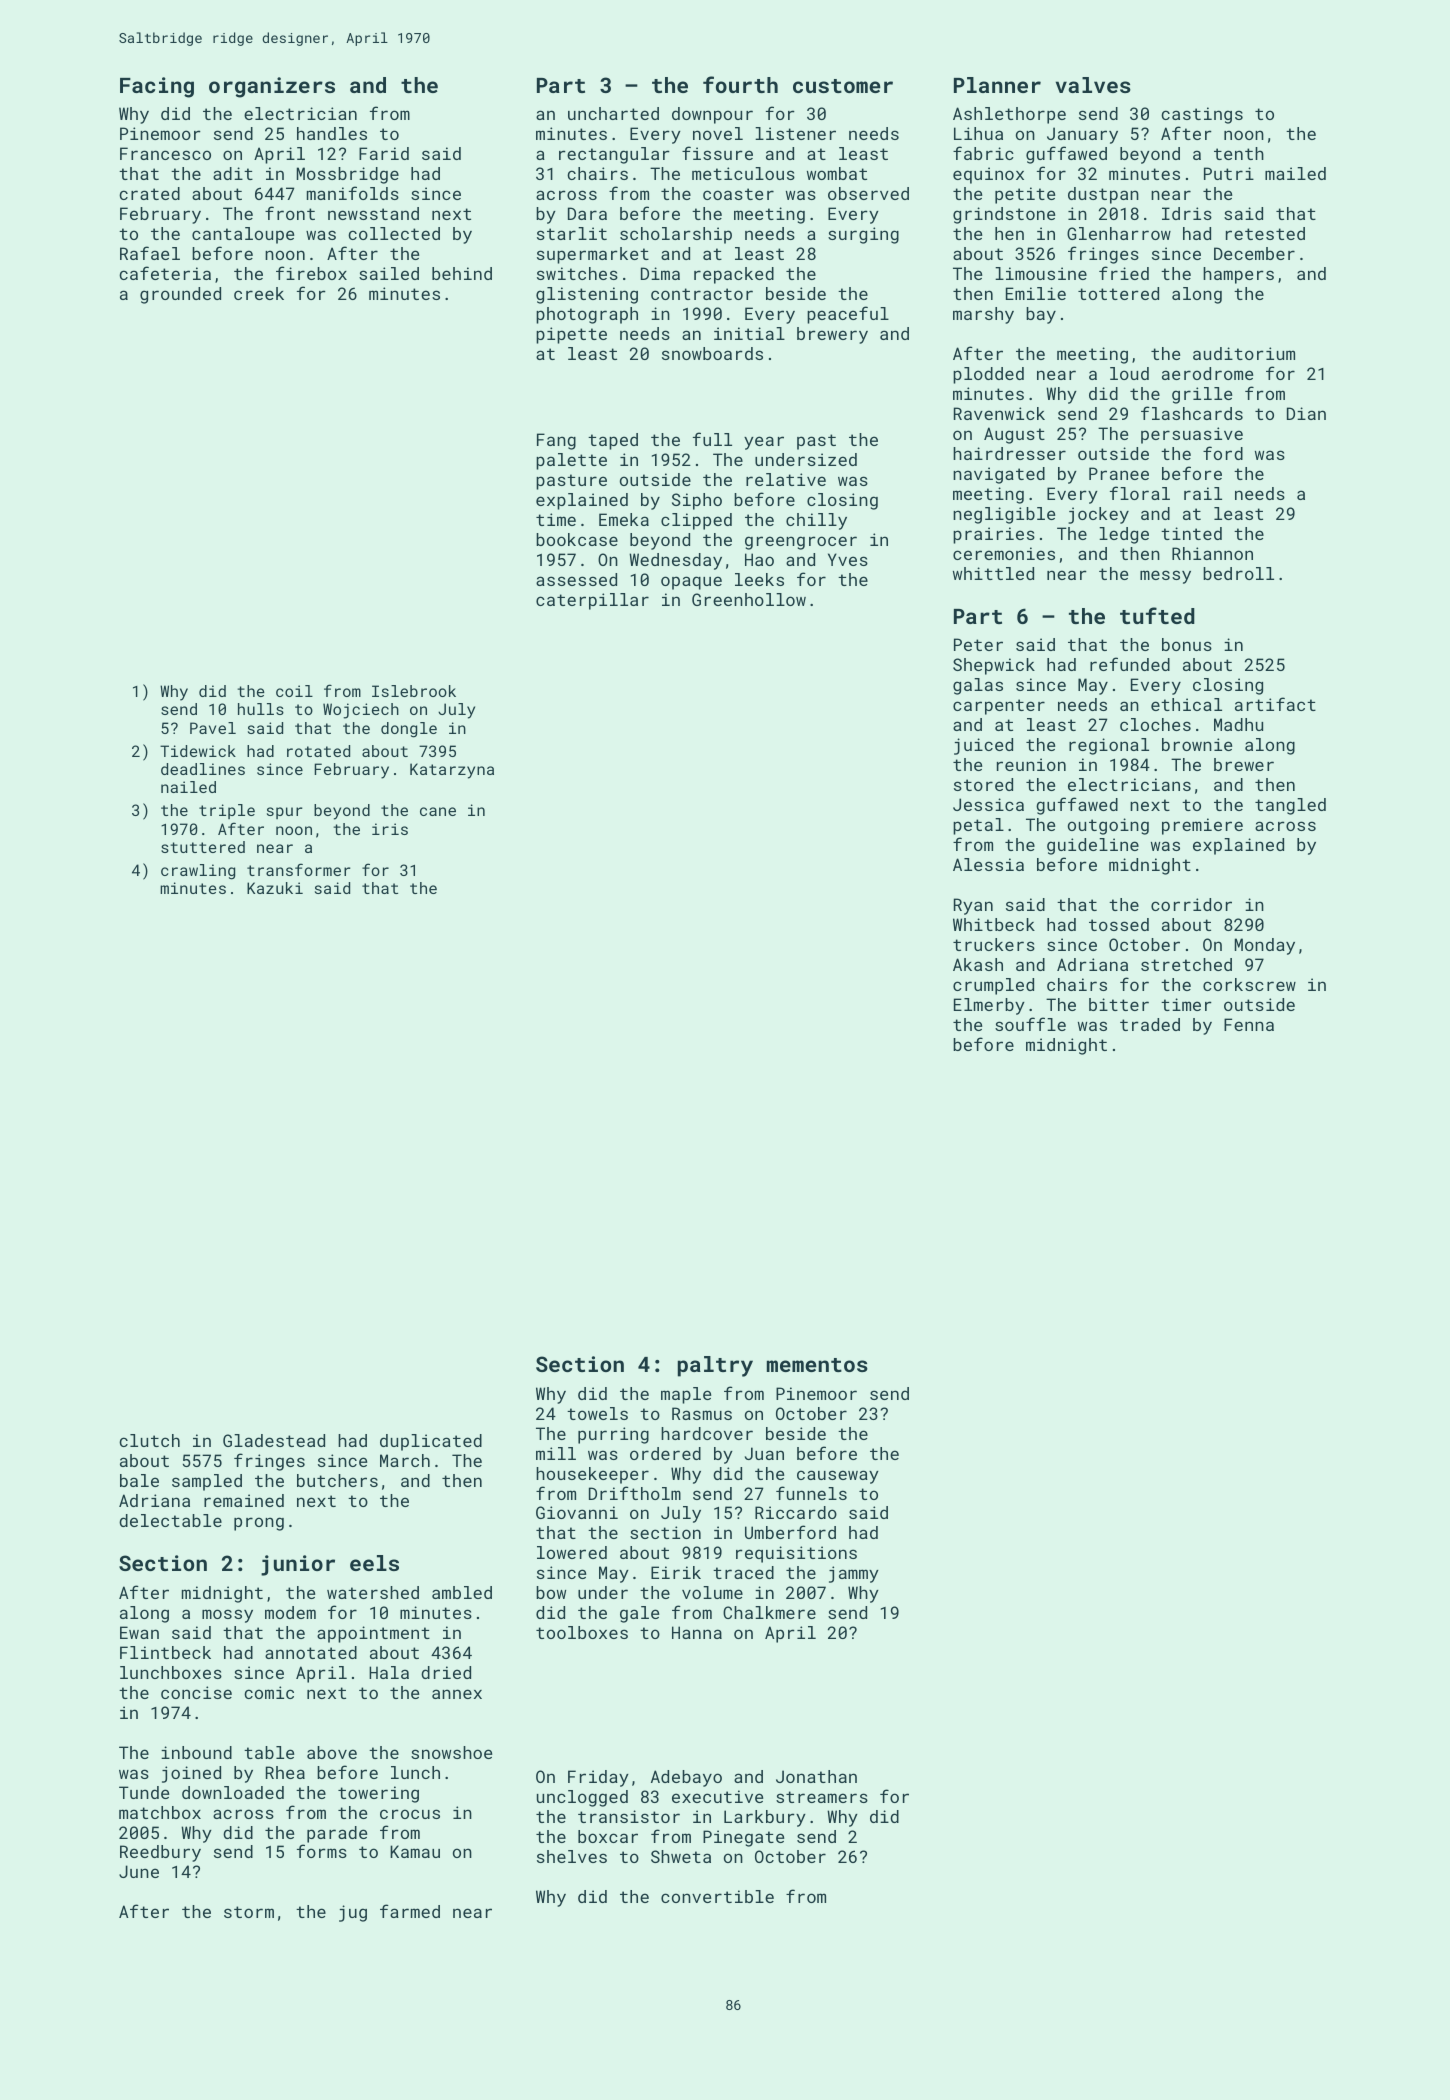 The width and height of the screenshot is (1450, 2100). I want to click on bookcase, so click(577, 539).
